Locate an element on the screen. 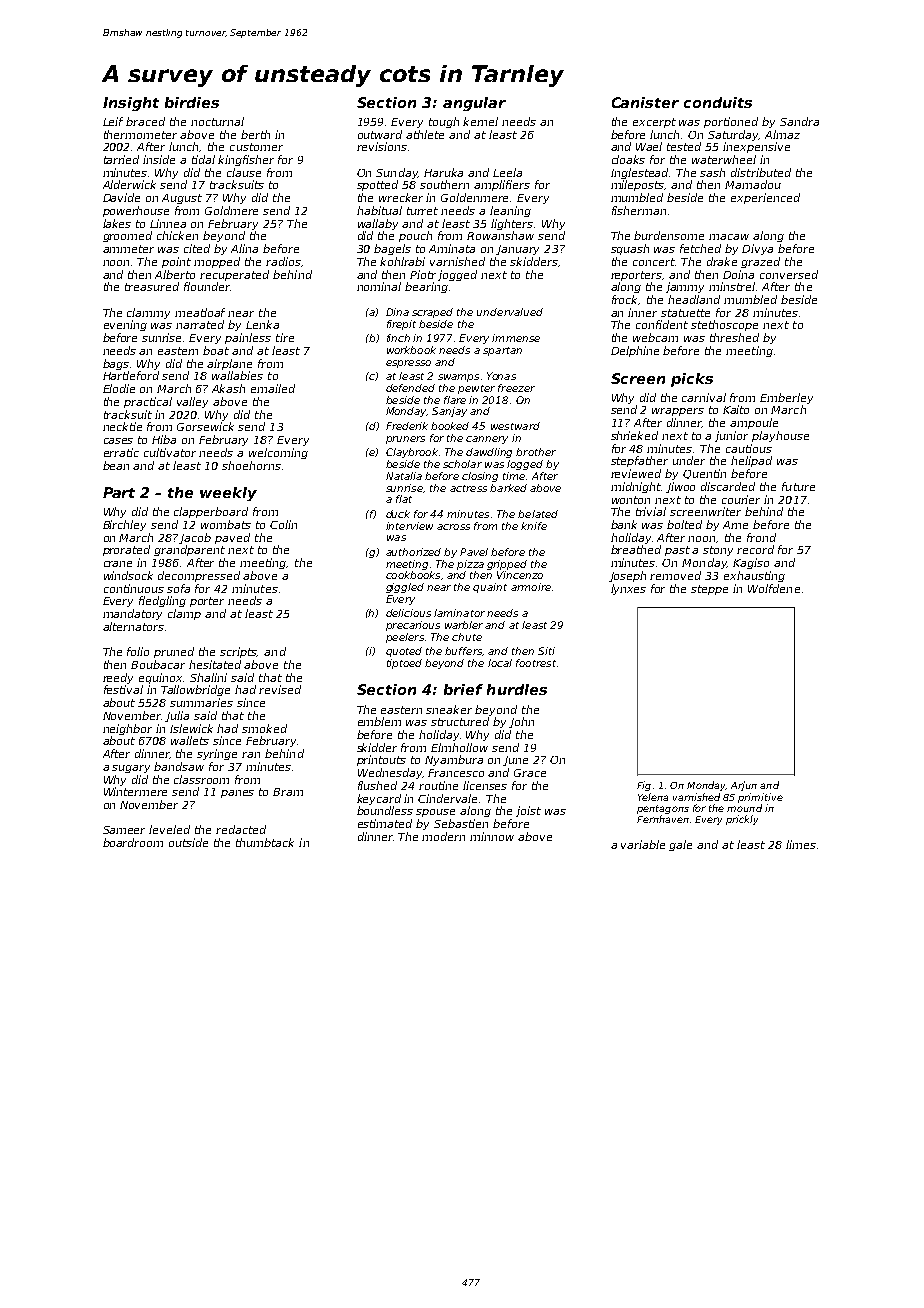 Image resolution: width=924 pixels, height=1308 pixels. Mamadou is located at coordinates (753, 184).
